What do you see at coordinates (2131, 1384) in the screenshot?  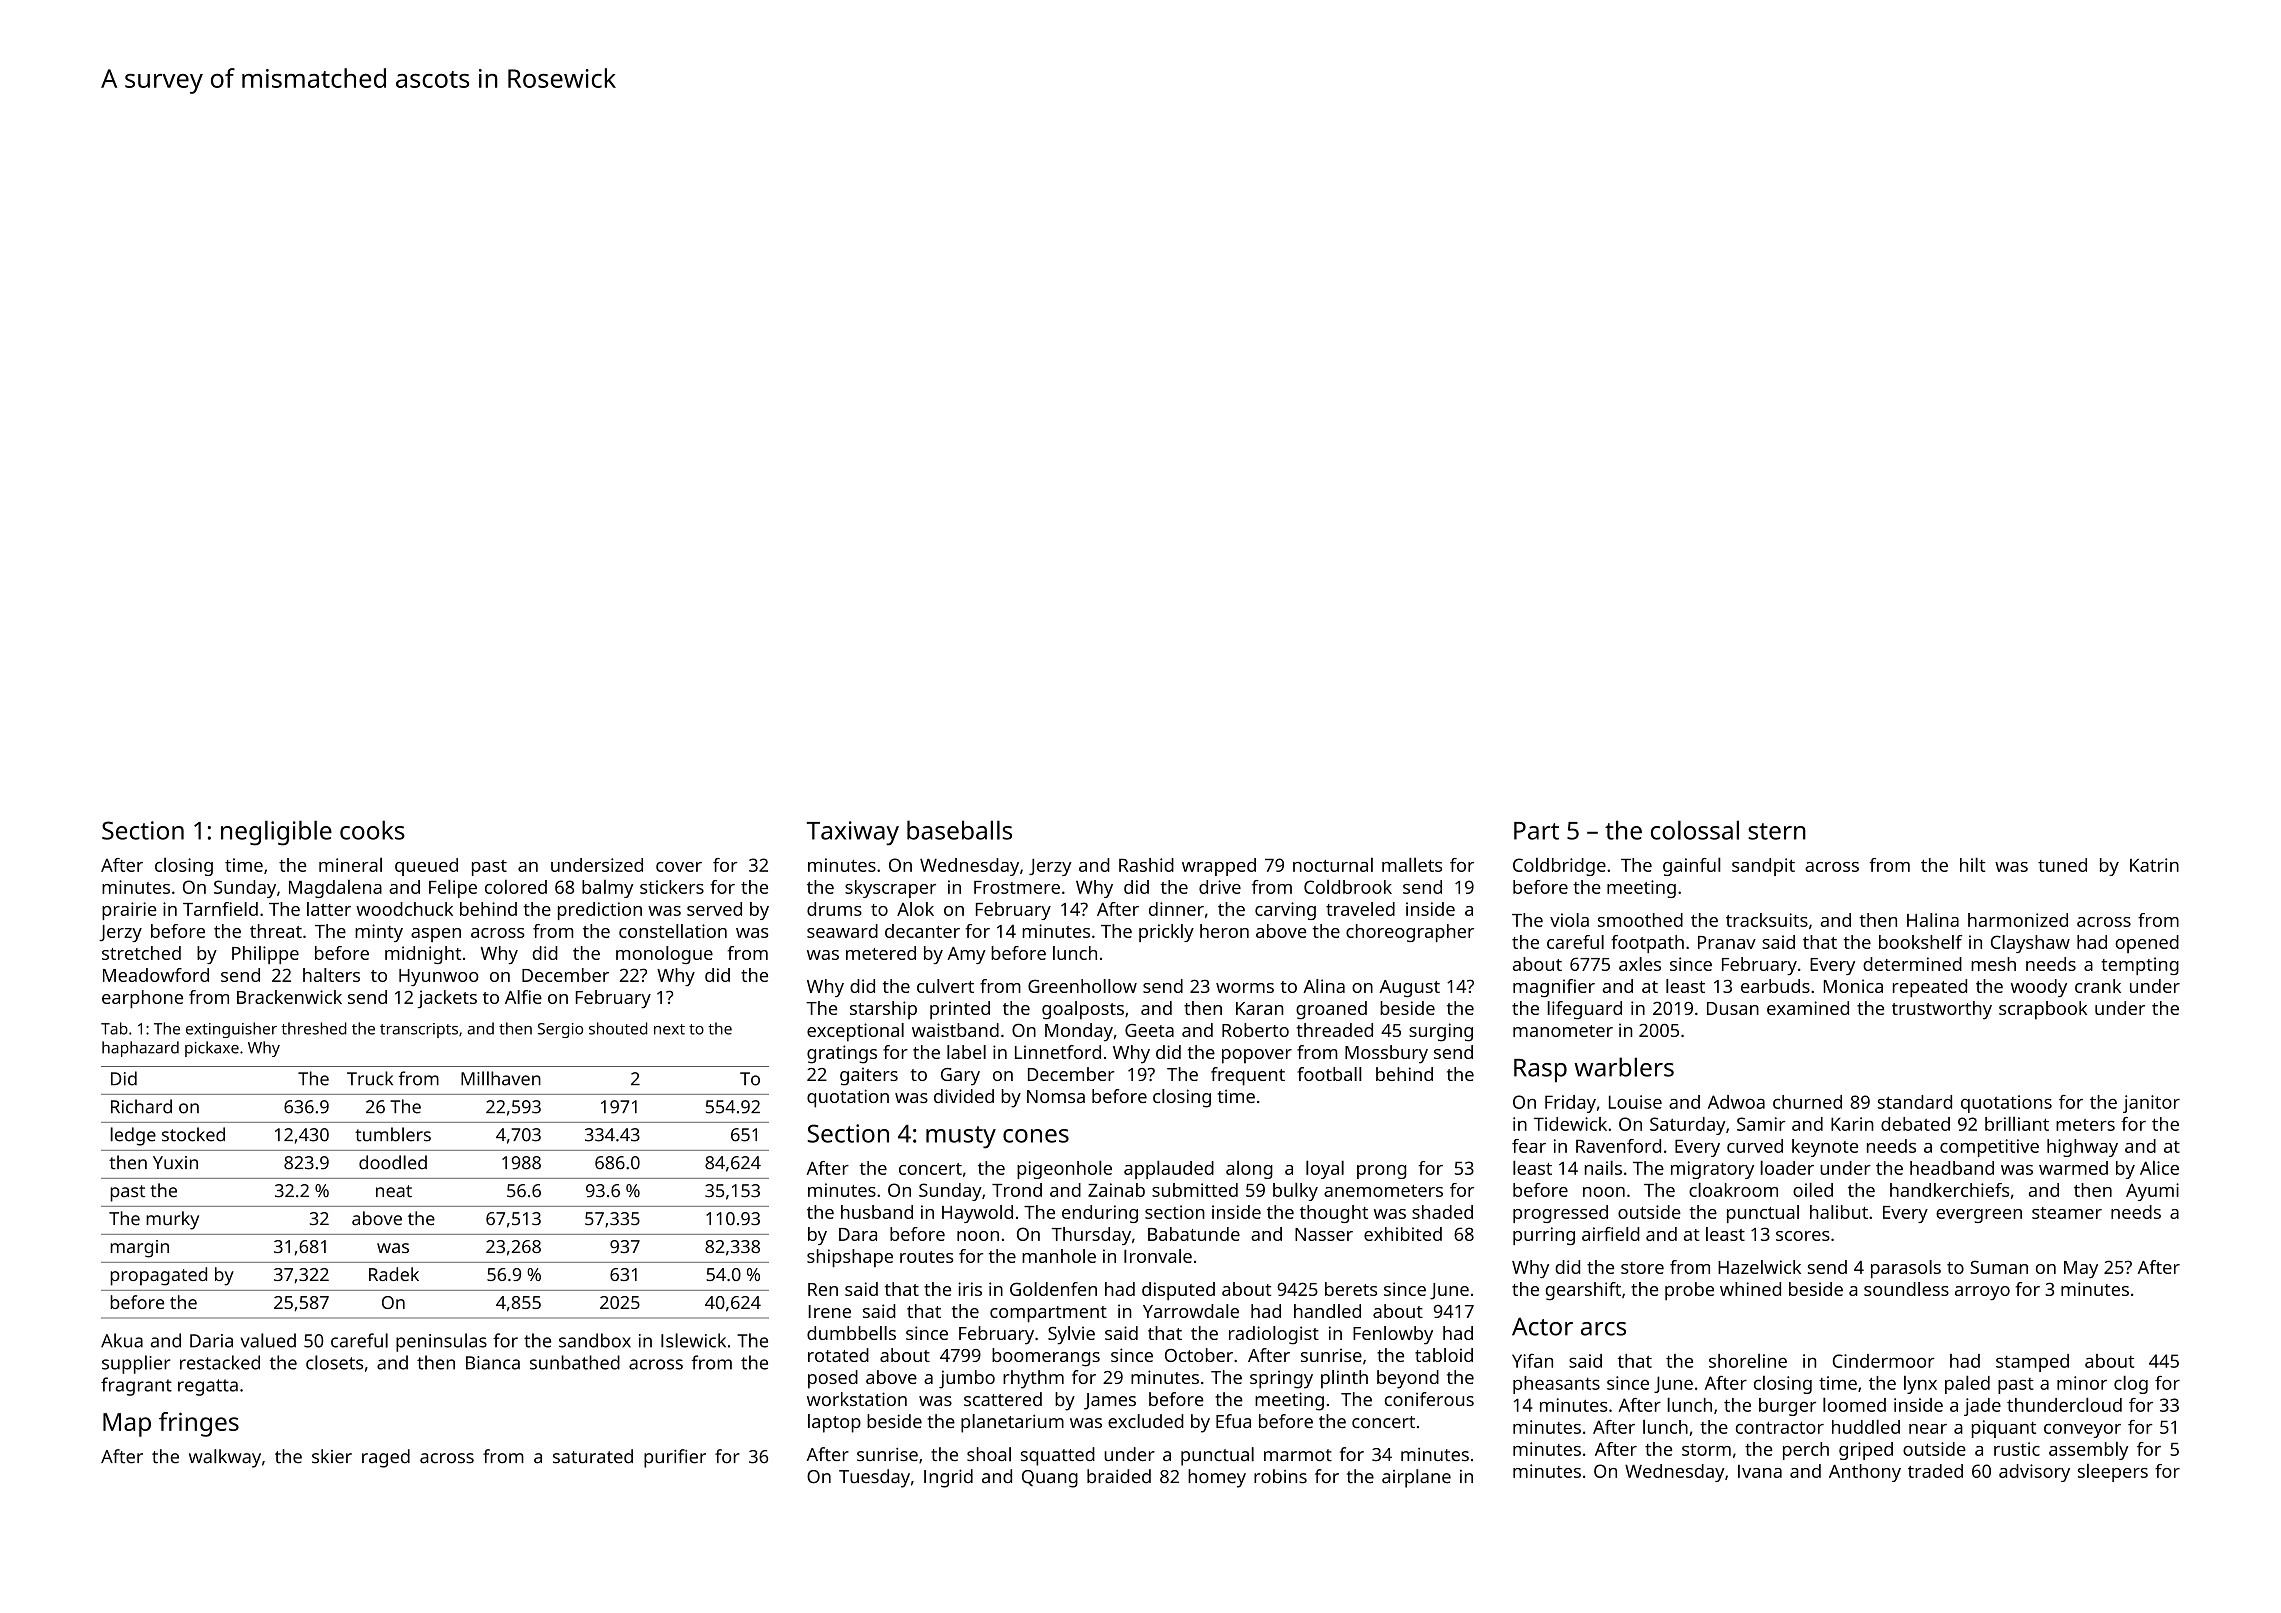 I see `clog` at bounding box center [2131, 1384].
